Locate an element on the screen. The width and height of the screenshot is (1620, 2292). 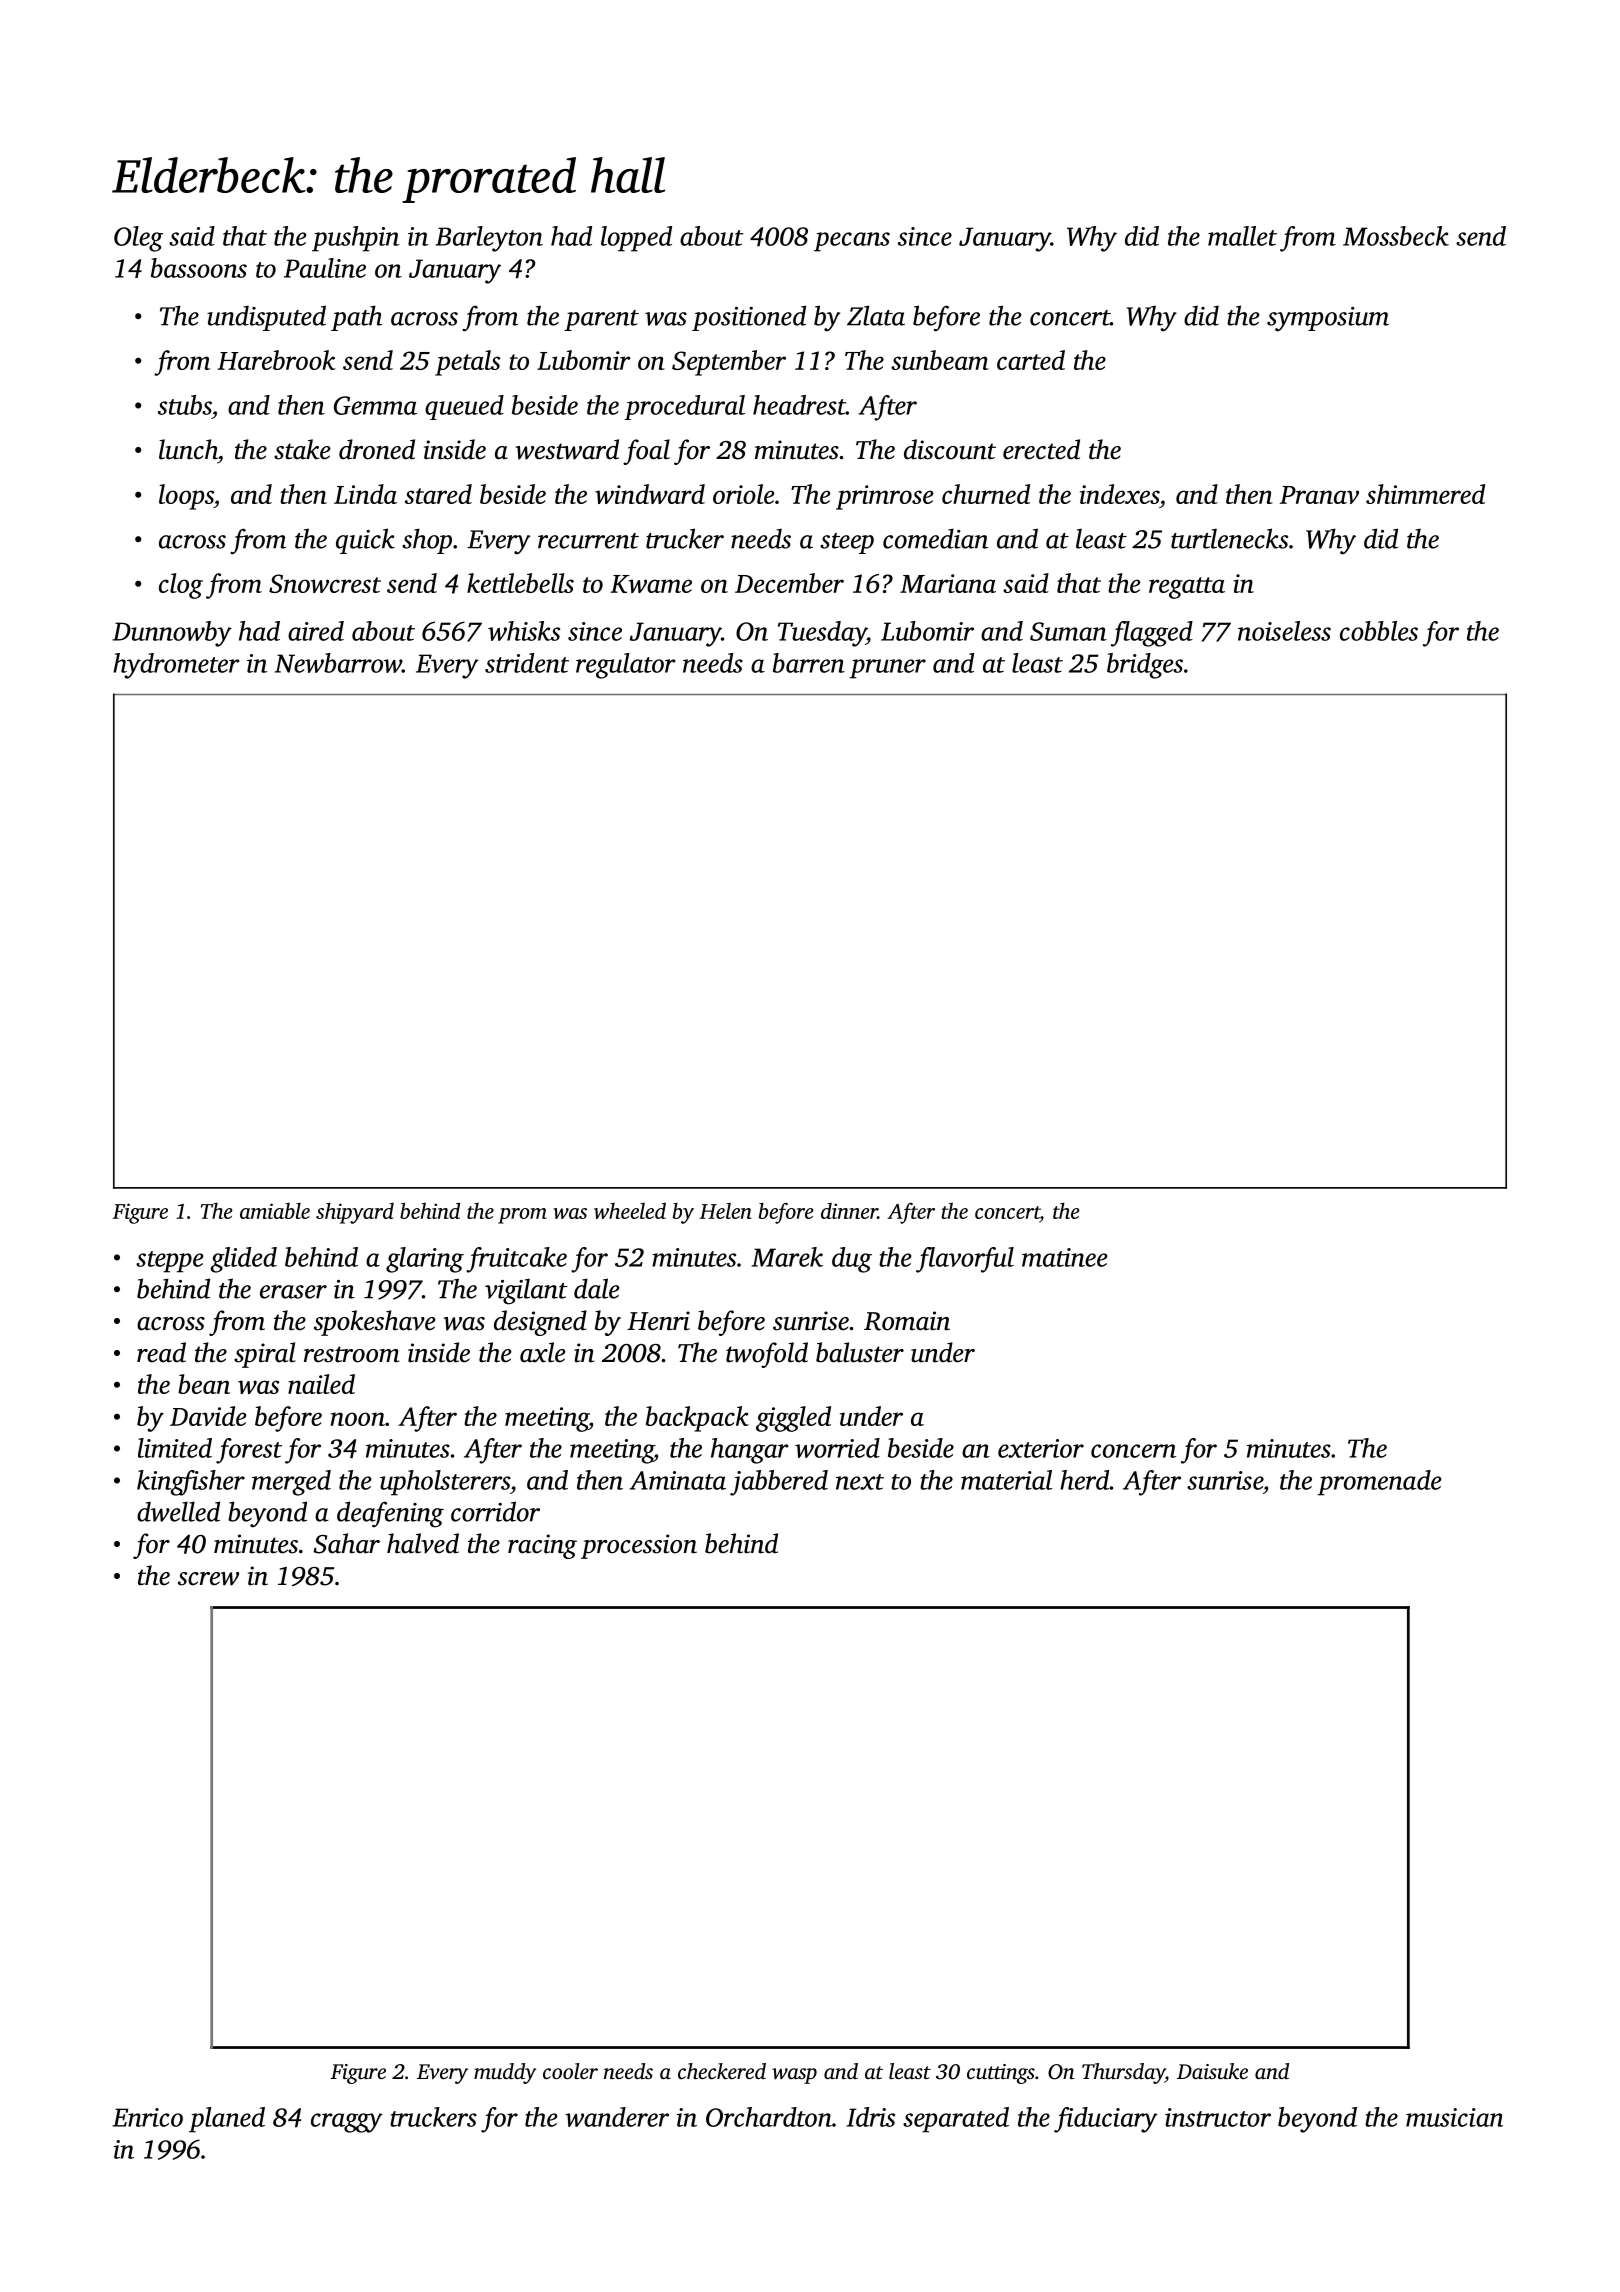
cobbles is located at coordinates (1379, 631).
